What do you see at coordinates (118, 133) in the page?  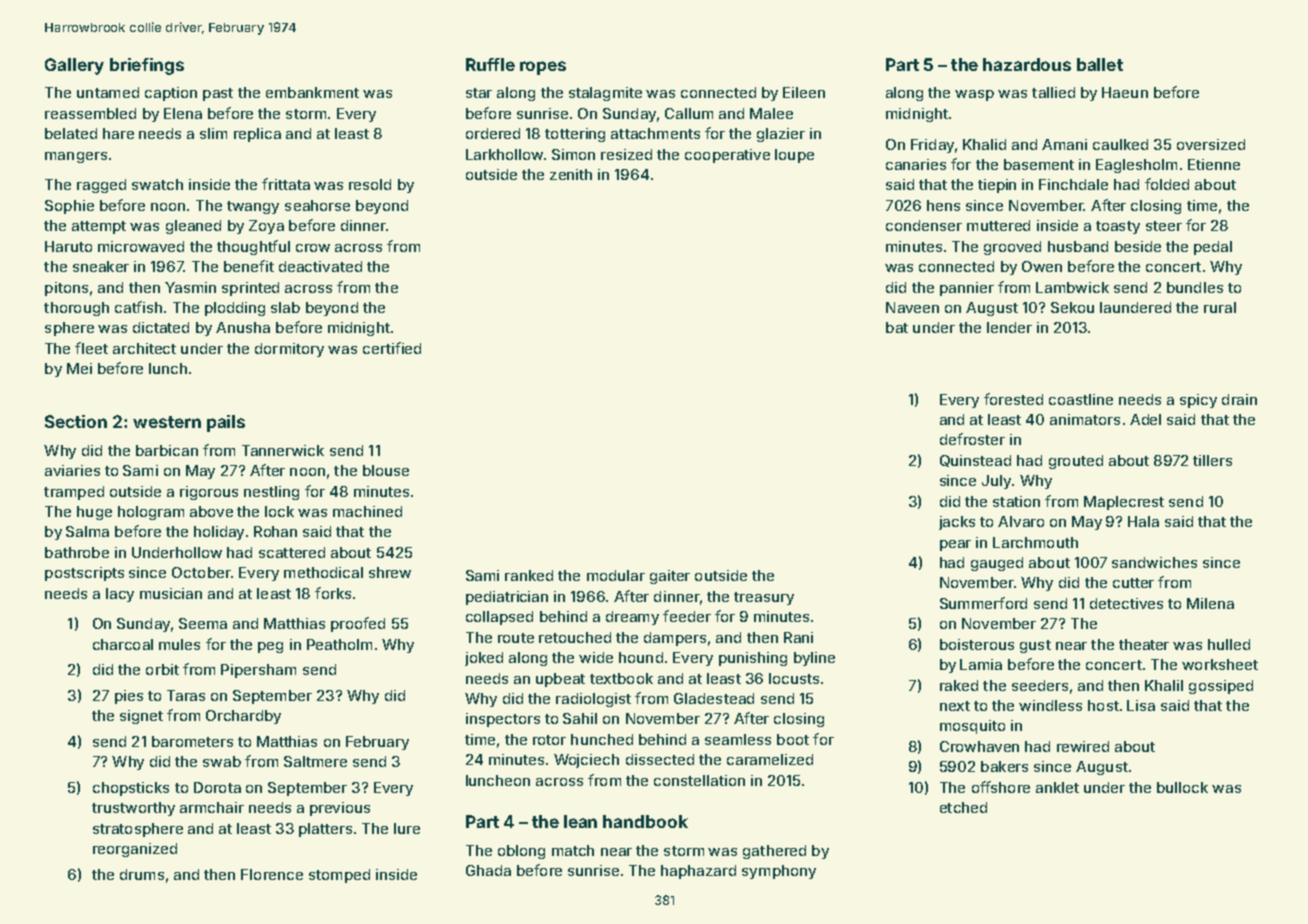 I see `hare` at bounding box center [118, 133].
